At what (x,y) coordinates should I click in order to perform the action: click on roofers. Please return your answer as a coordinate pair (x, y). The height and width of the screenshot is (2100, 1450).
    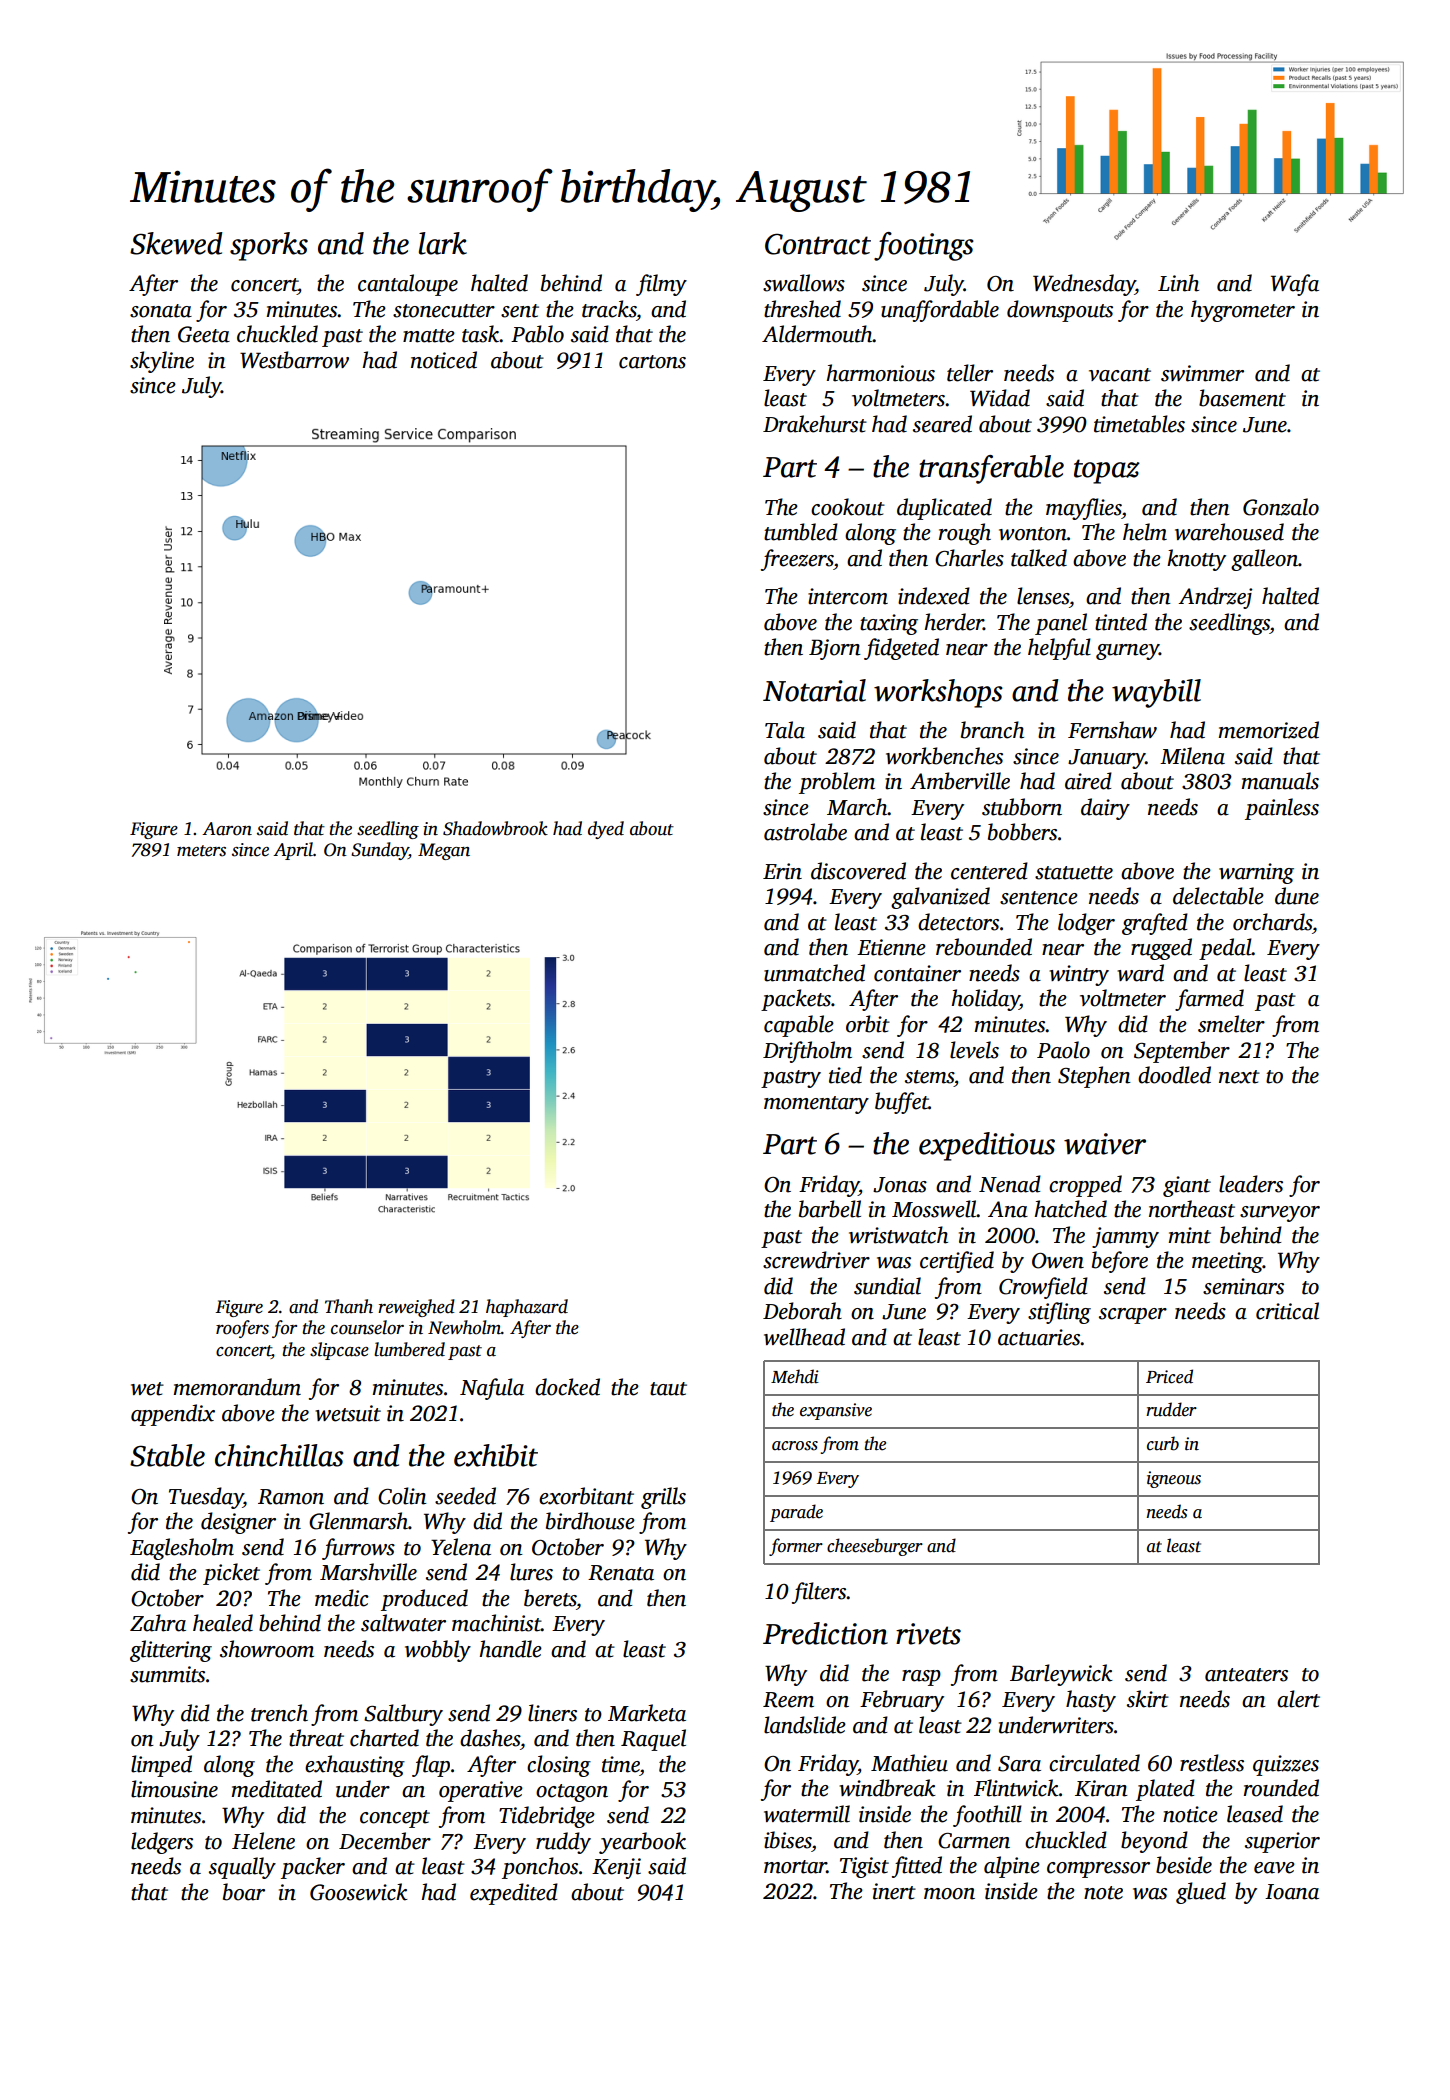
    Looking at the image, I should click on (242, 1329).
